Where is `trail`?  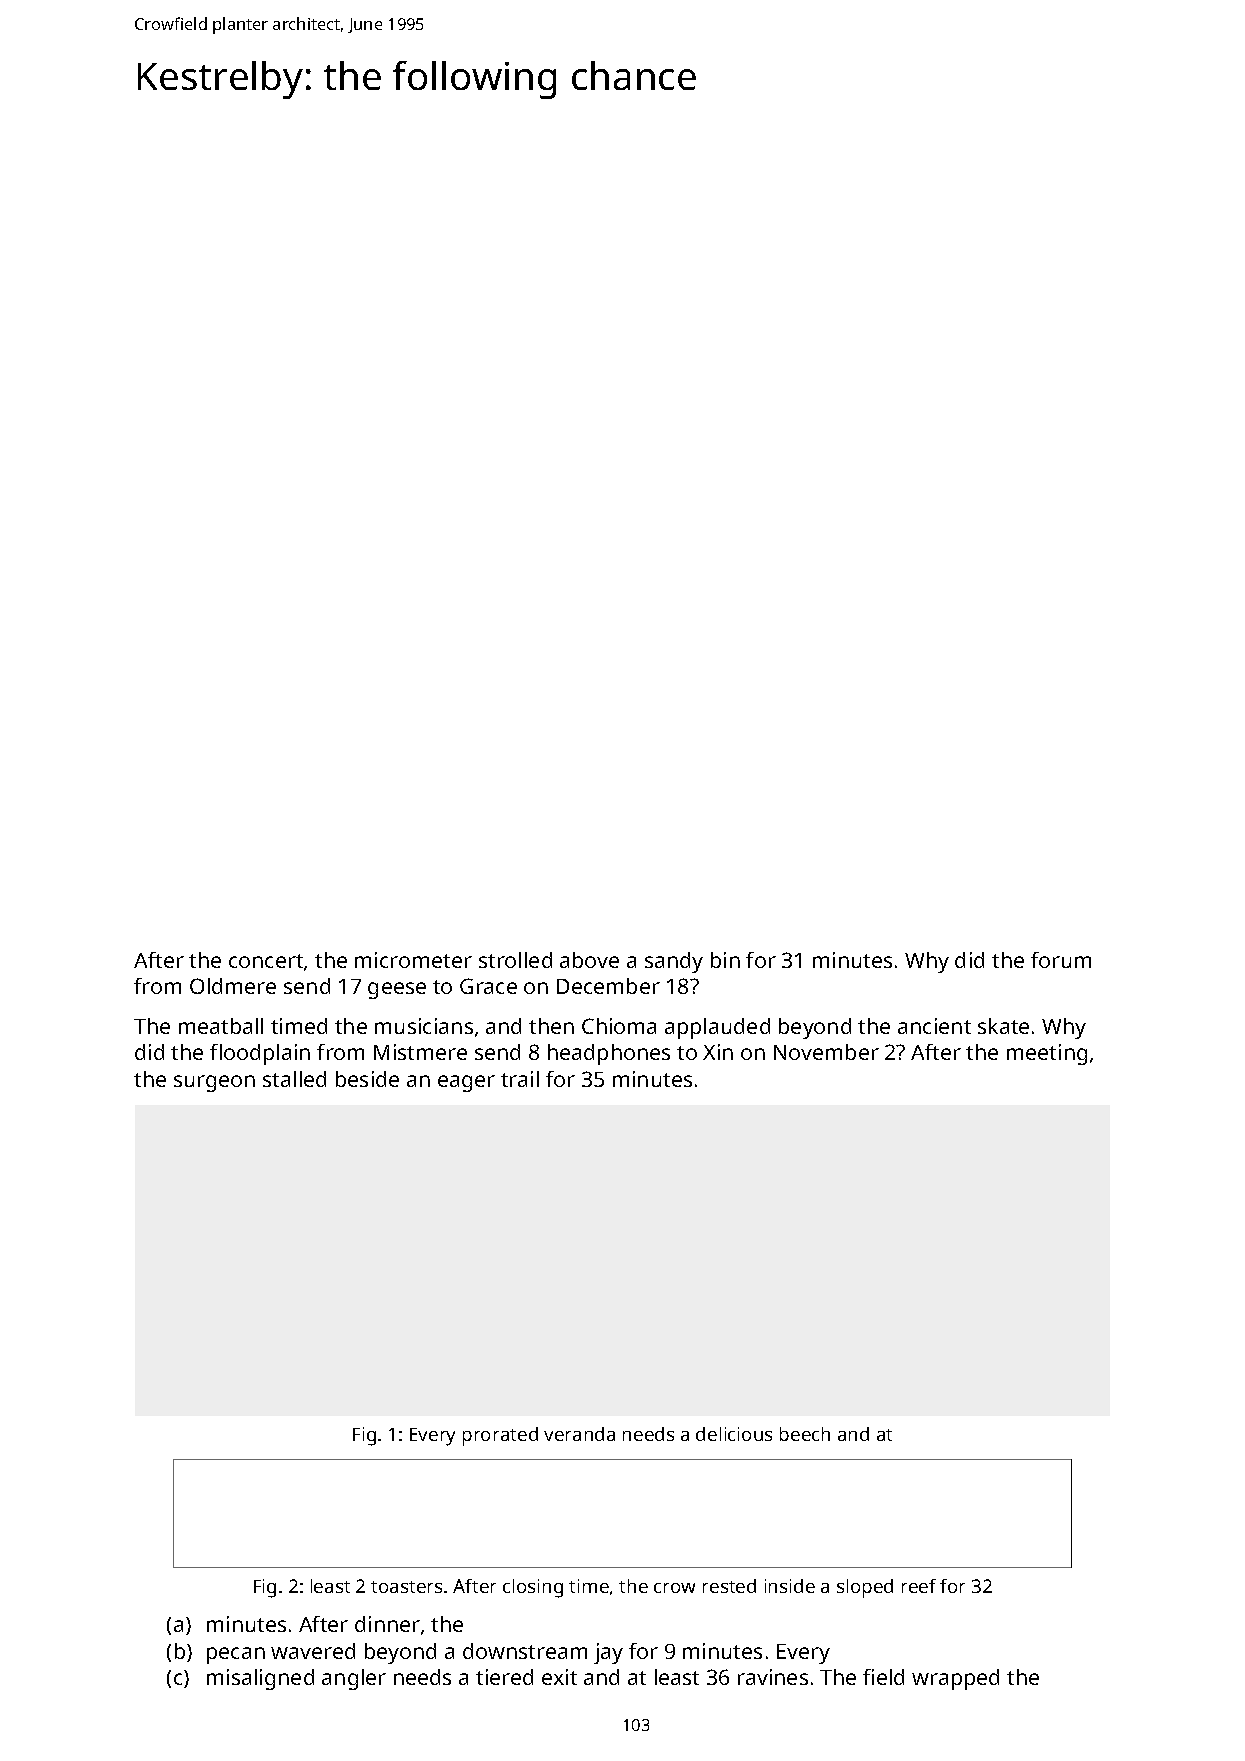
trail is located at coordinates (520, 1079).
